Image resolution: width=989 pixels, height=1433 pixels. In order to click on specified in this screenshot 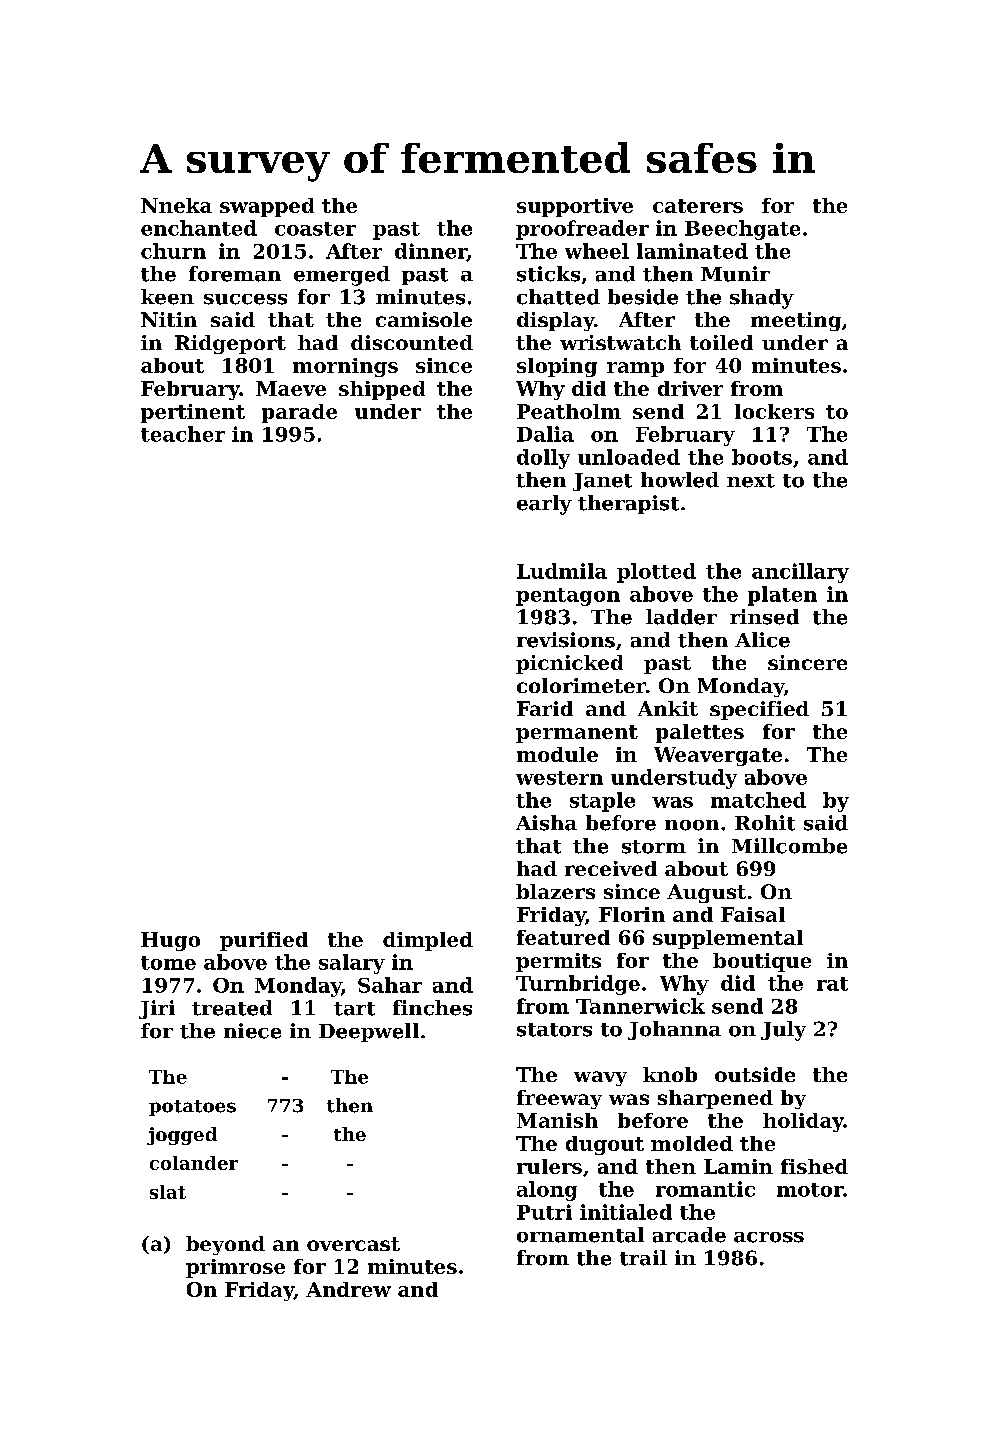, I will do `click(759, 710)`.
